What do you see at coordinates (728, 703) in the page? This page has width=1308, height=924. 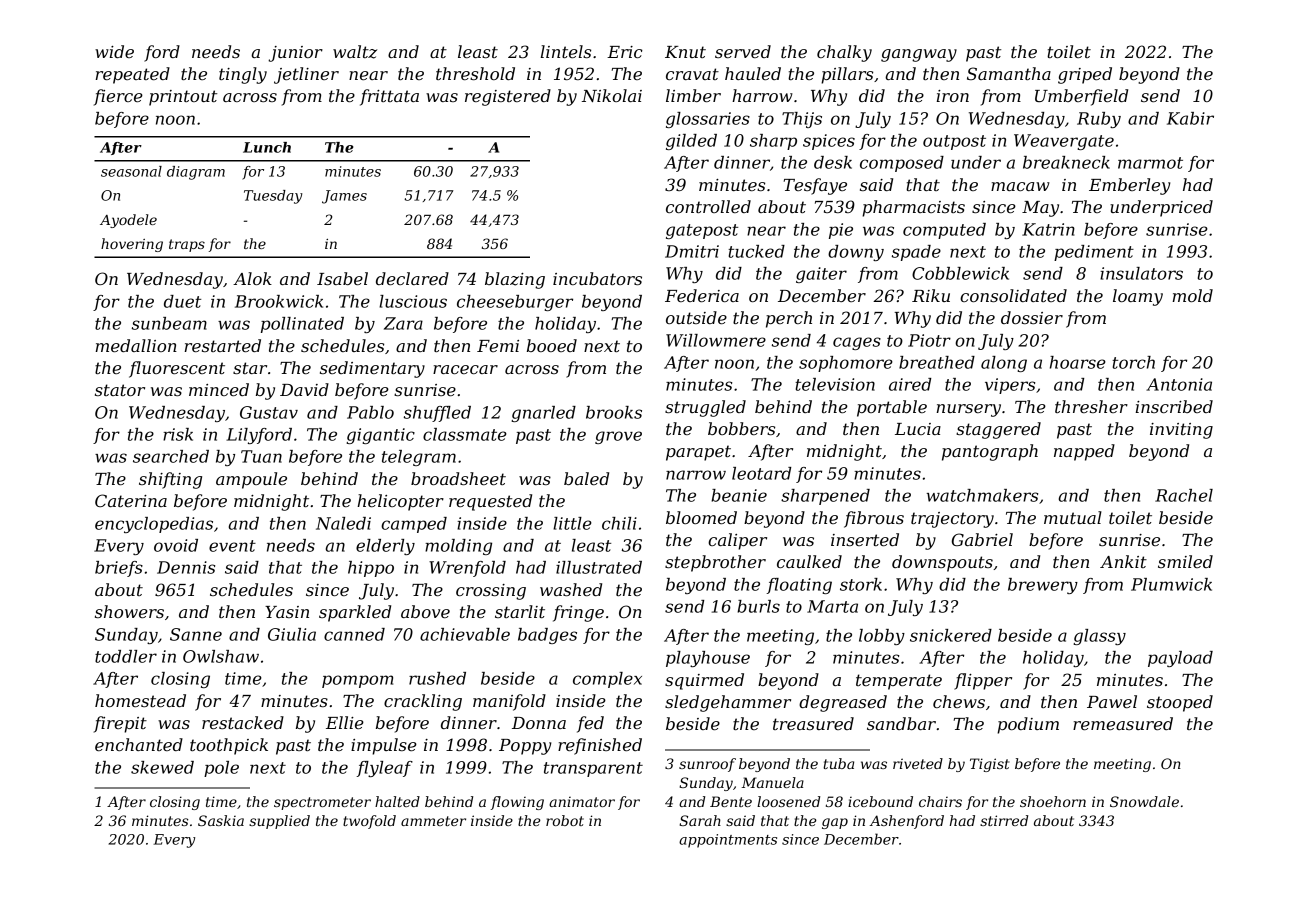 I see `sledgehammer` at bounding box center [728, 703].
